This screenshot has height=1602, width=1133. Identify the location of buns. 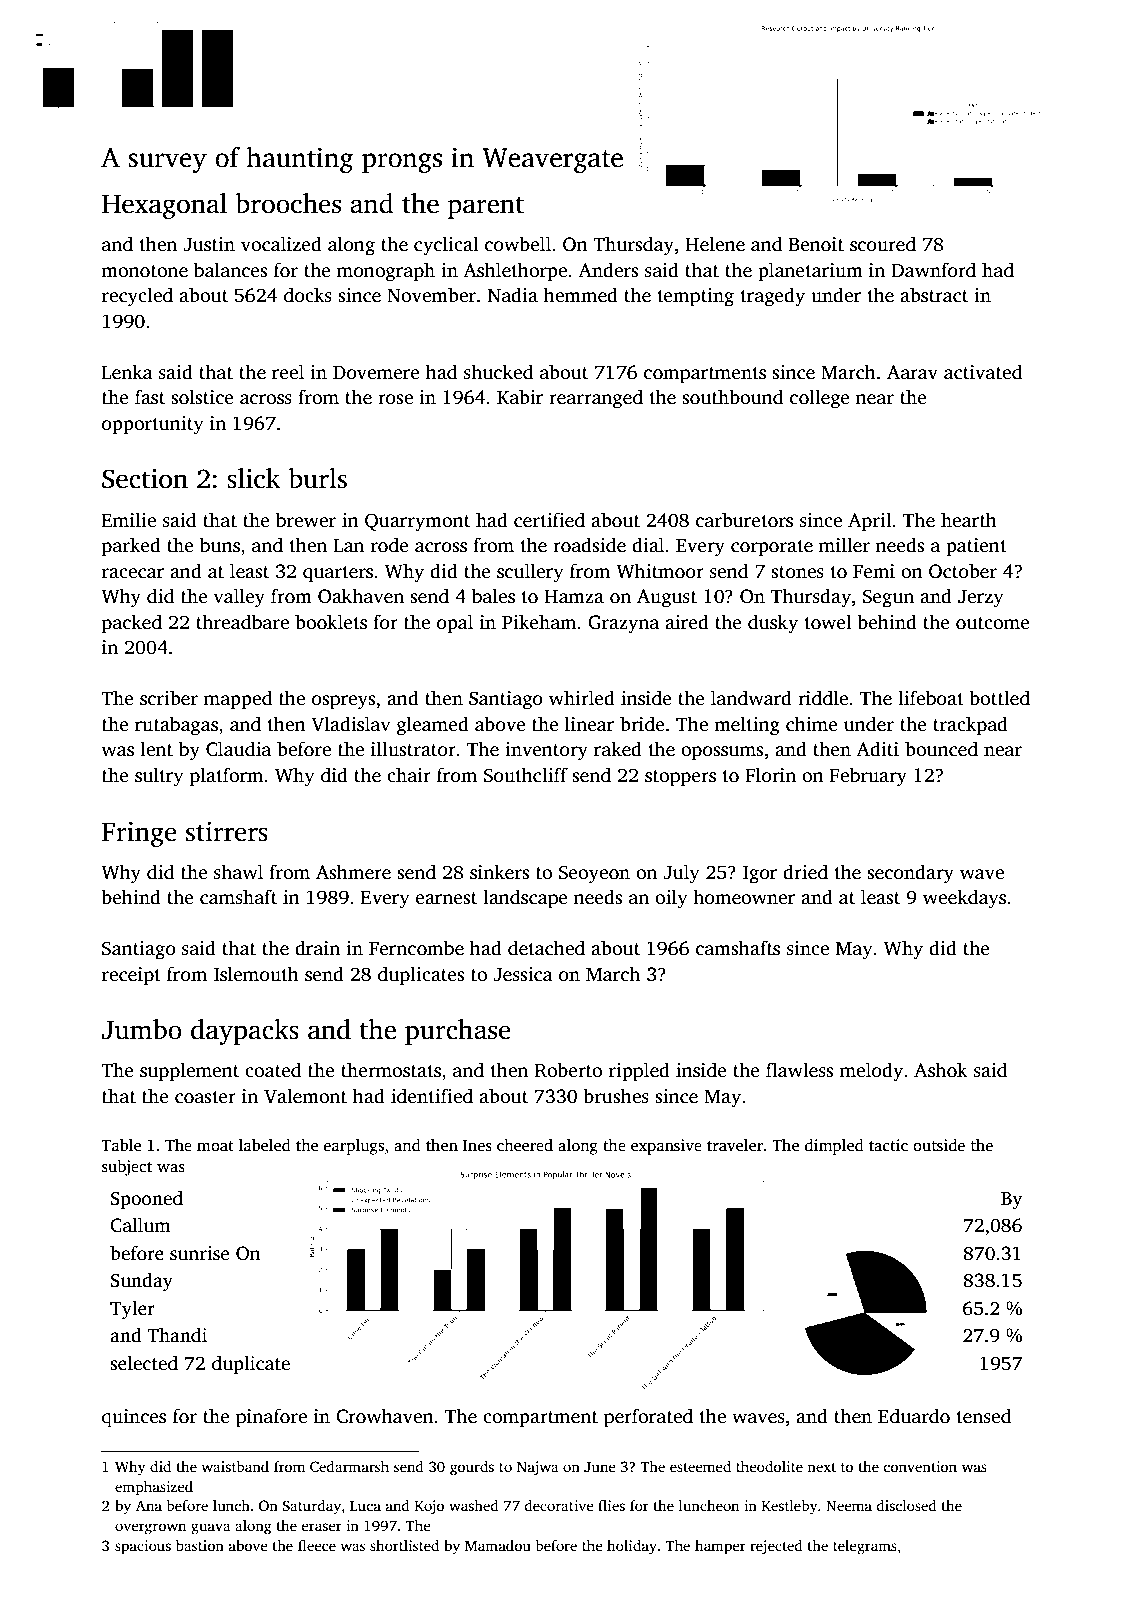
(220, 545).
